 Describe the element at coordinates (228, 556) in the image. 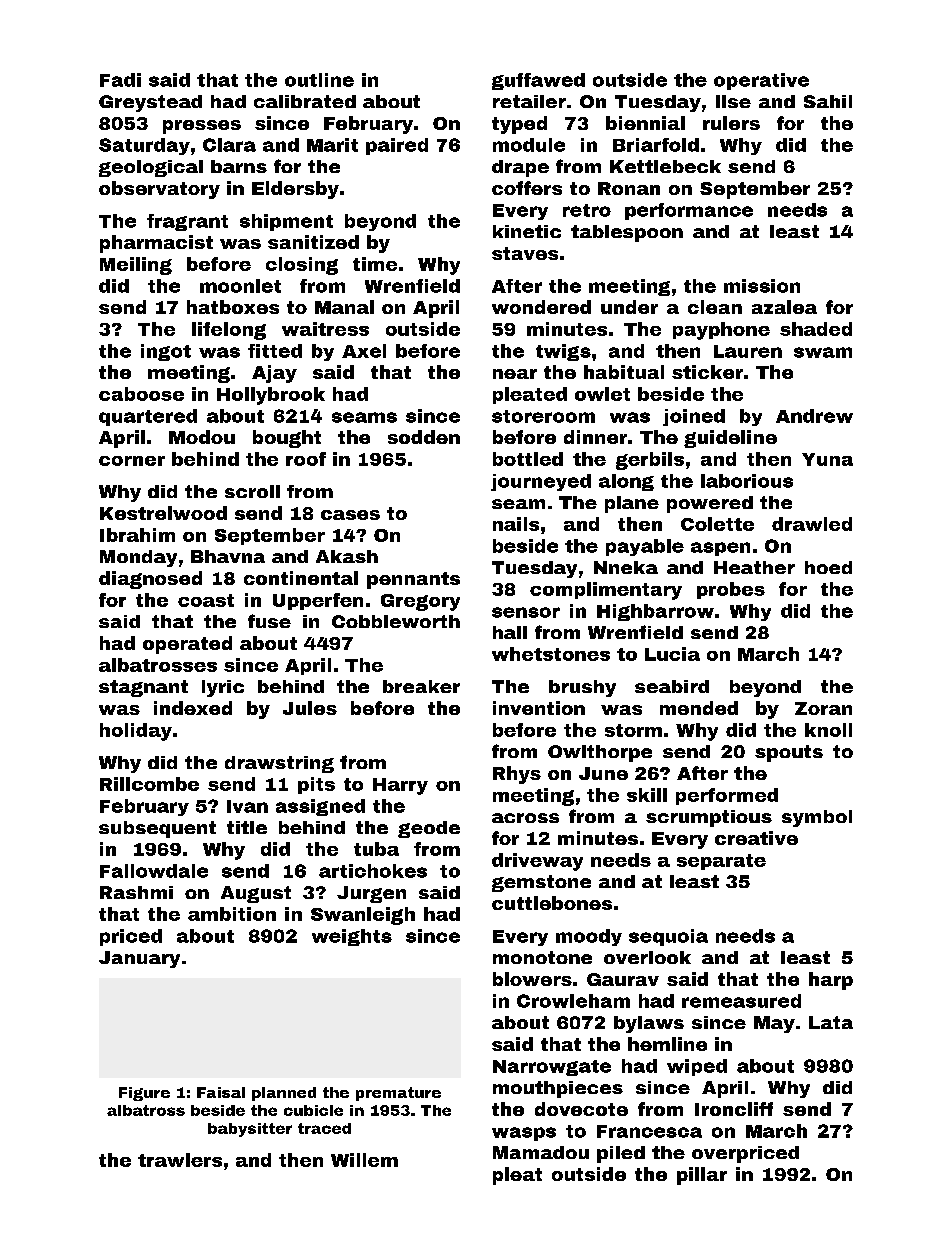

I see `Bhavna` at that location.
